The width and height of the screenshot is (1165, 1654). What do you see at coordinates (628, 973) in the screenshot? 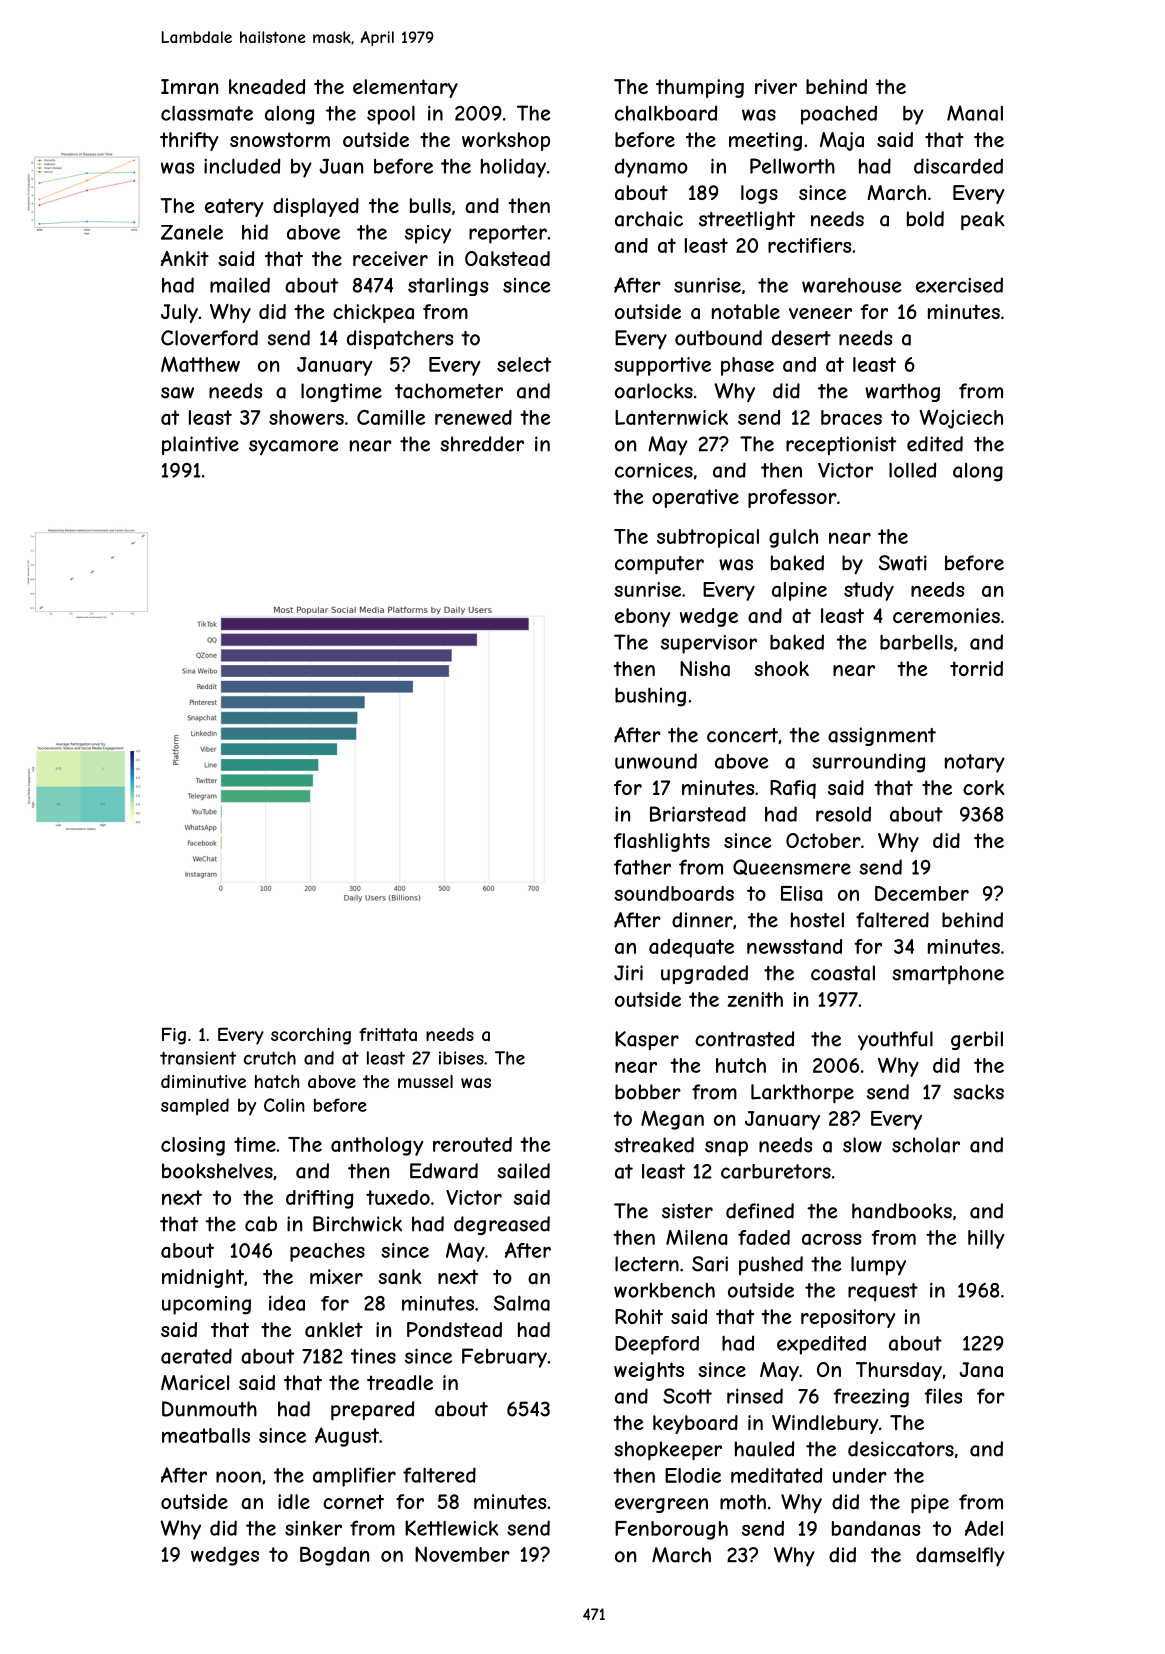
I see `Jiri` at bounding box center [628, 973].
